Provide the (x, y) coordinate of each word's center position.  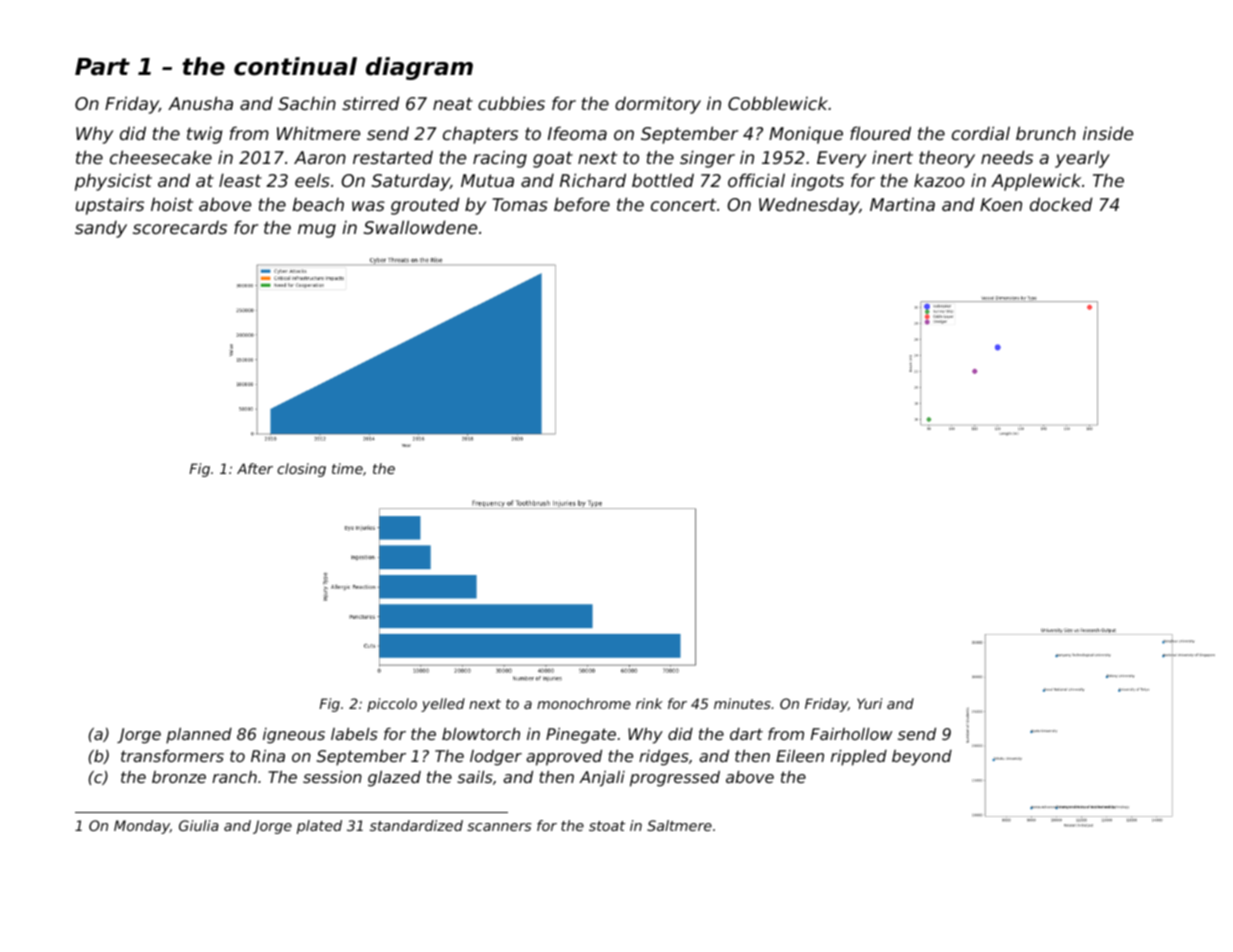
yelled (443, 705)
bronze (179, 777)
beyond (922, 758)
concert (683, 205)
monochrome (584, 703)
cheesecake (161, 157)
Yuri (869, 703)
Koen (1001, 204)
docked (1061, 204)
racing (500, 159)
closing (301, 470)
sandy (101, 229)
